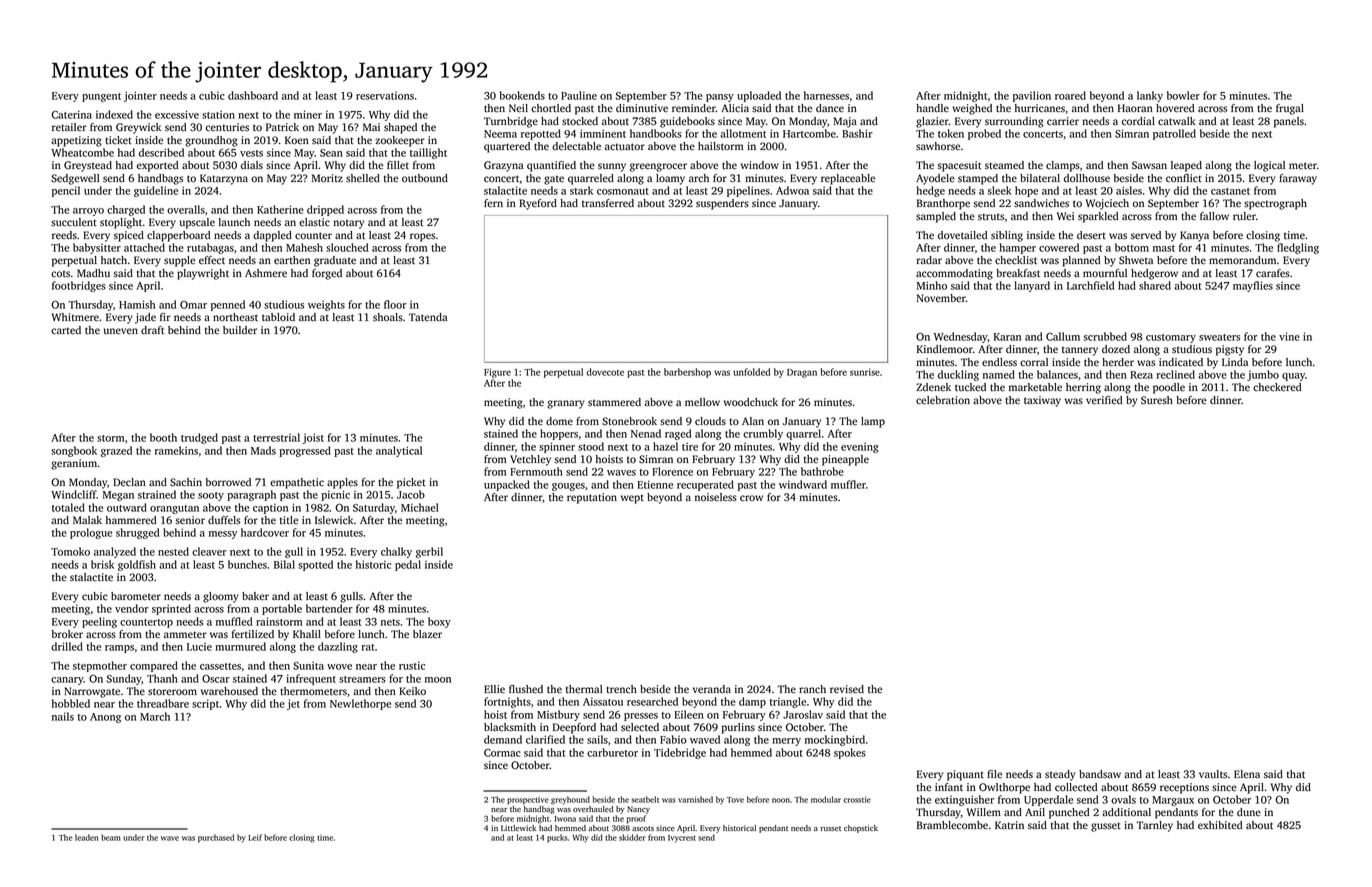  Describe the element at coordinates (132, 608) in the screenshot. I see `vendor` at that location.
